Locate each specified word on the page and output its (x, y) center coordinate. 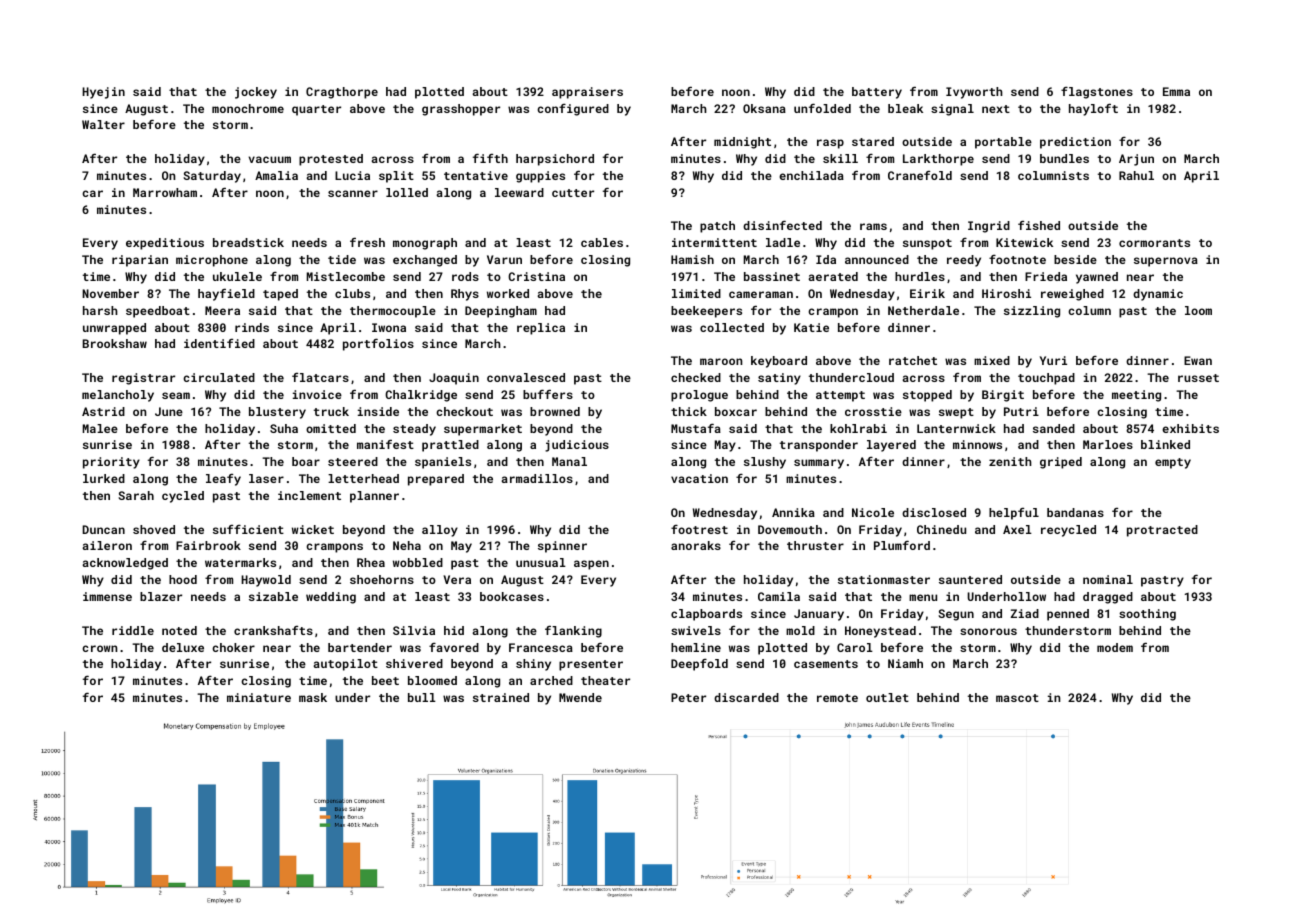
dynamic (1158, 295)
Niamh (905, 663)
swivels (696, 630)
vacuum (270, 159)
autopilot (345, 665)
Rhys (465, 295)
